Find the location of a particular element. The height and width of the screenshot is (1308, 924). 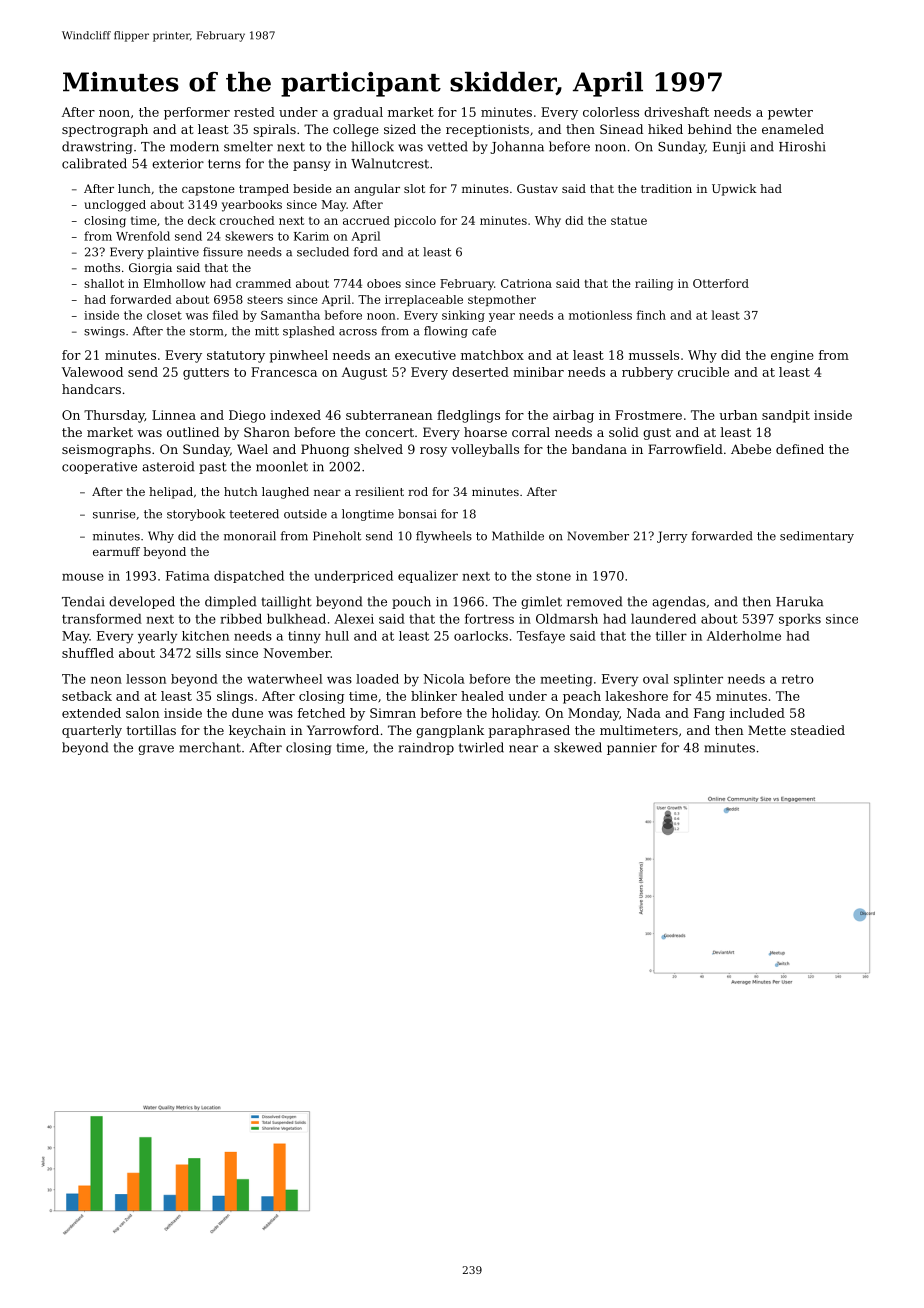

sandpit is located at coordinates (786, 416).
